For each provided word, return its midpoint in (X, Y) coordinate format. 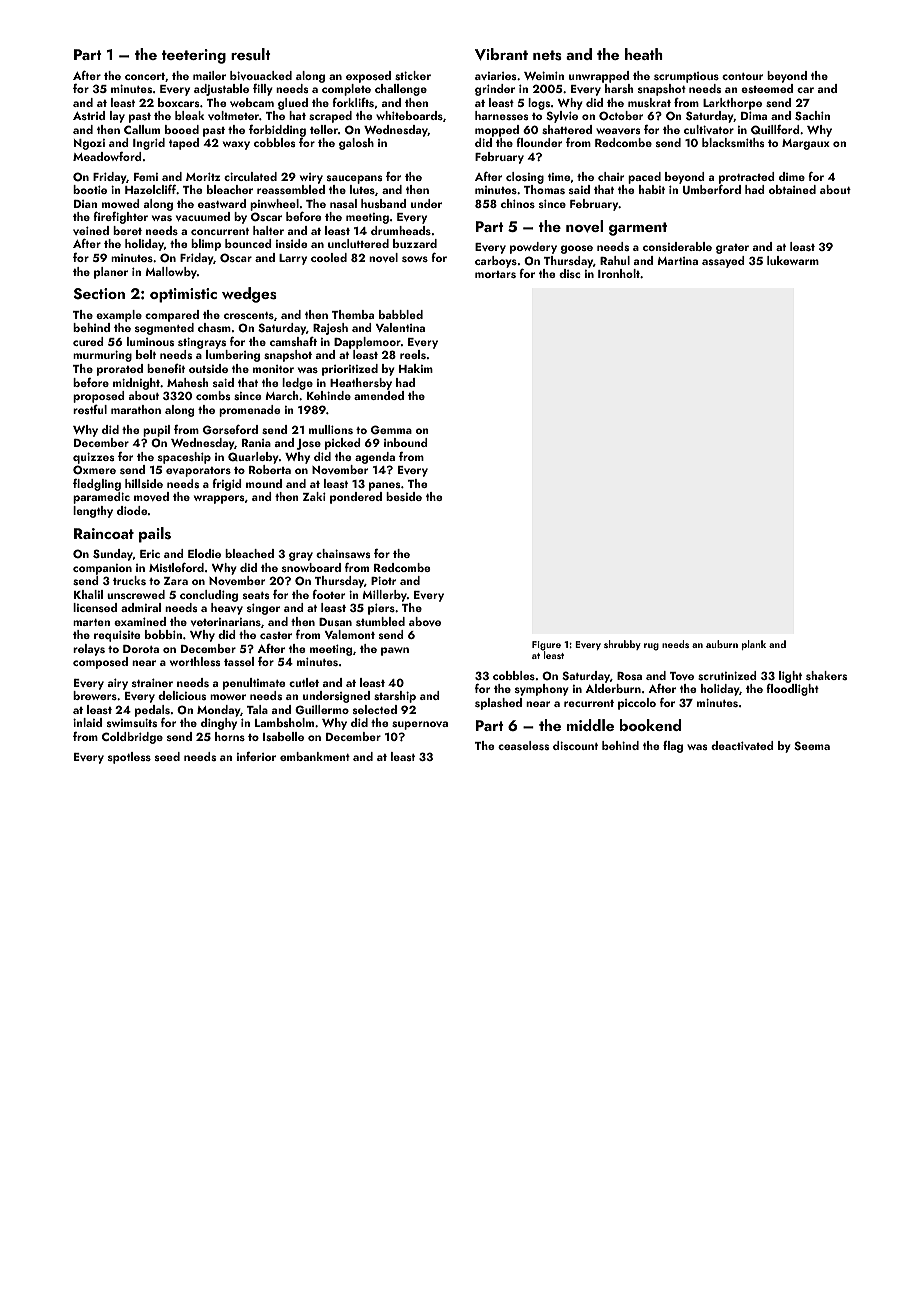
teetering (194, 56)
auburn (722, 644)
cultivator (709, 129)
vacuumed (203, 216)
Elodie (204, 553)
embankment (315, 756)
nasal (343, 203)
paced (644, 178)
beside (404, 496)
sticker (413, 75)
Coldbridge (132, 738)
